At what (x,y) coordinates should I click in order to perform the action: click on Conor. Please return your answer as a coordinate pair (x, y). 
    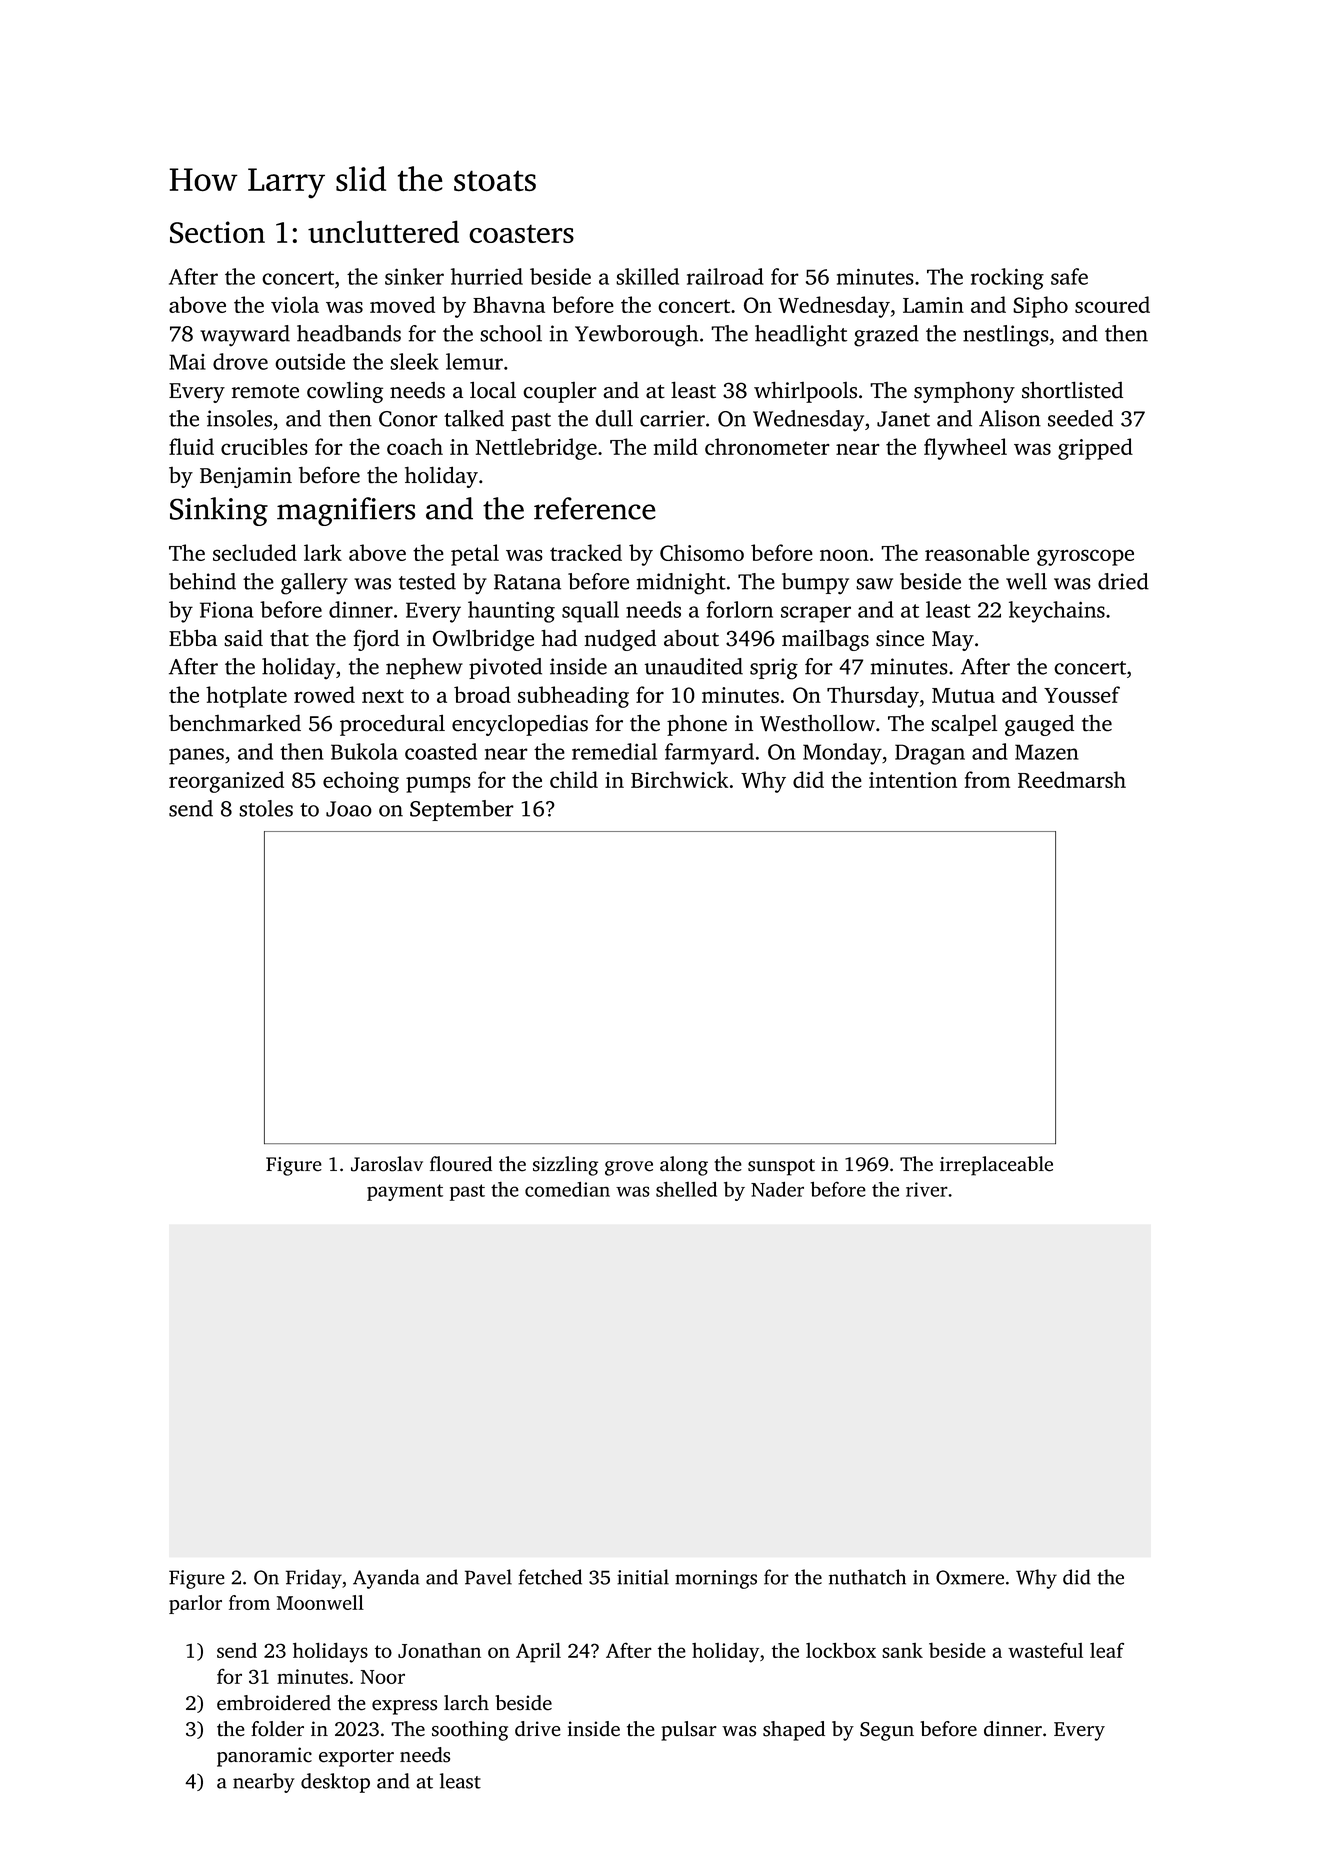
    Looking at the image, I should click on (408, 419).
